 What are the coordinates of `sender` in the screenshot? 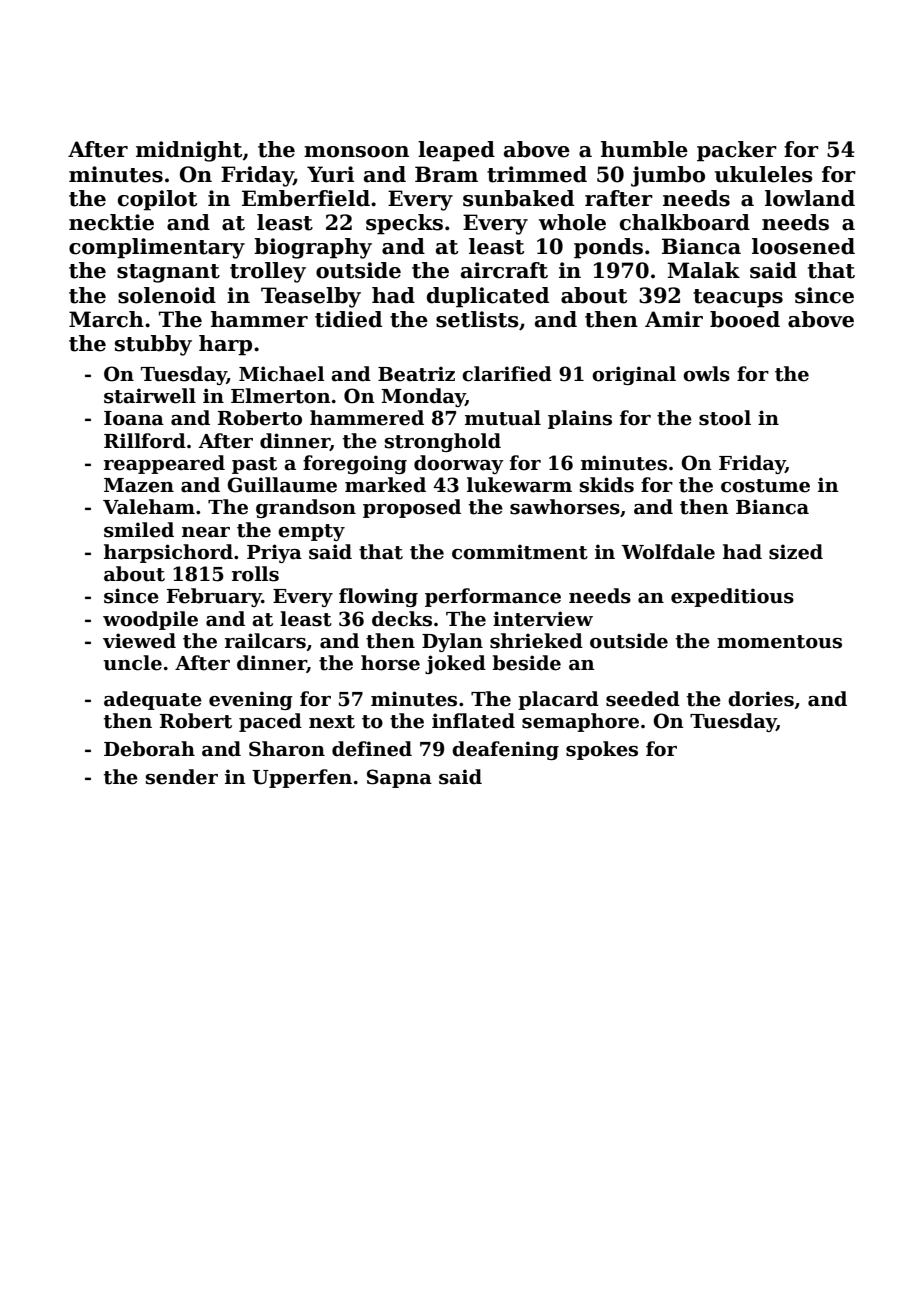 It's located at (182, 777).
